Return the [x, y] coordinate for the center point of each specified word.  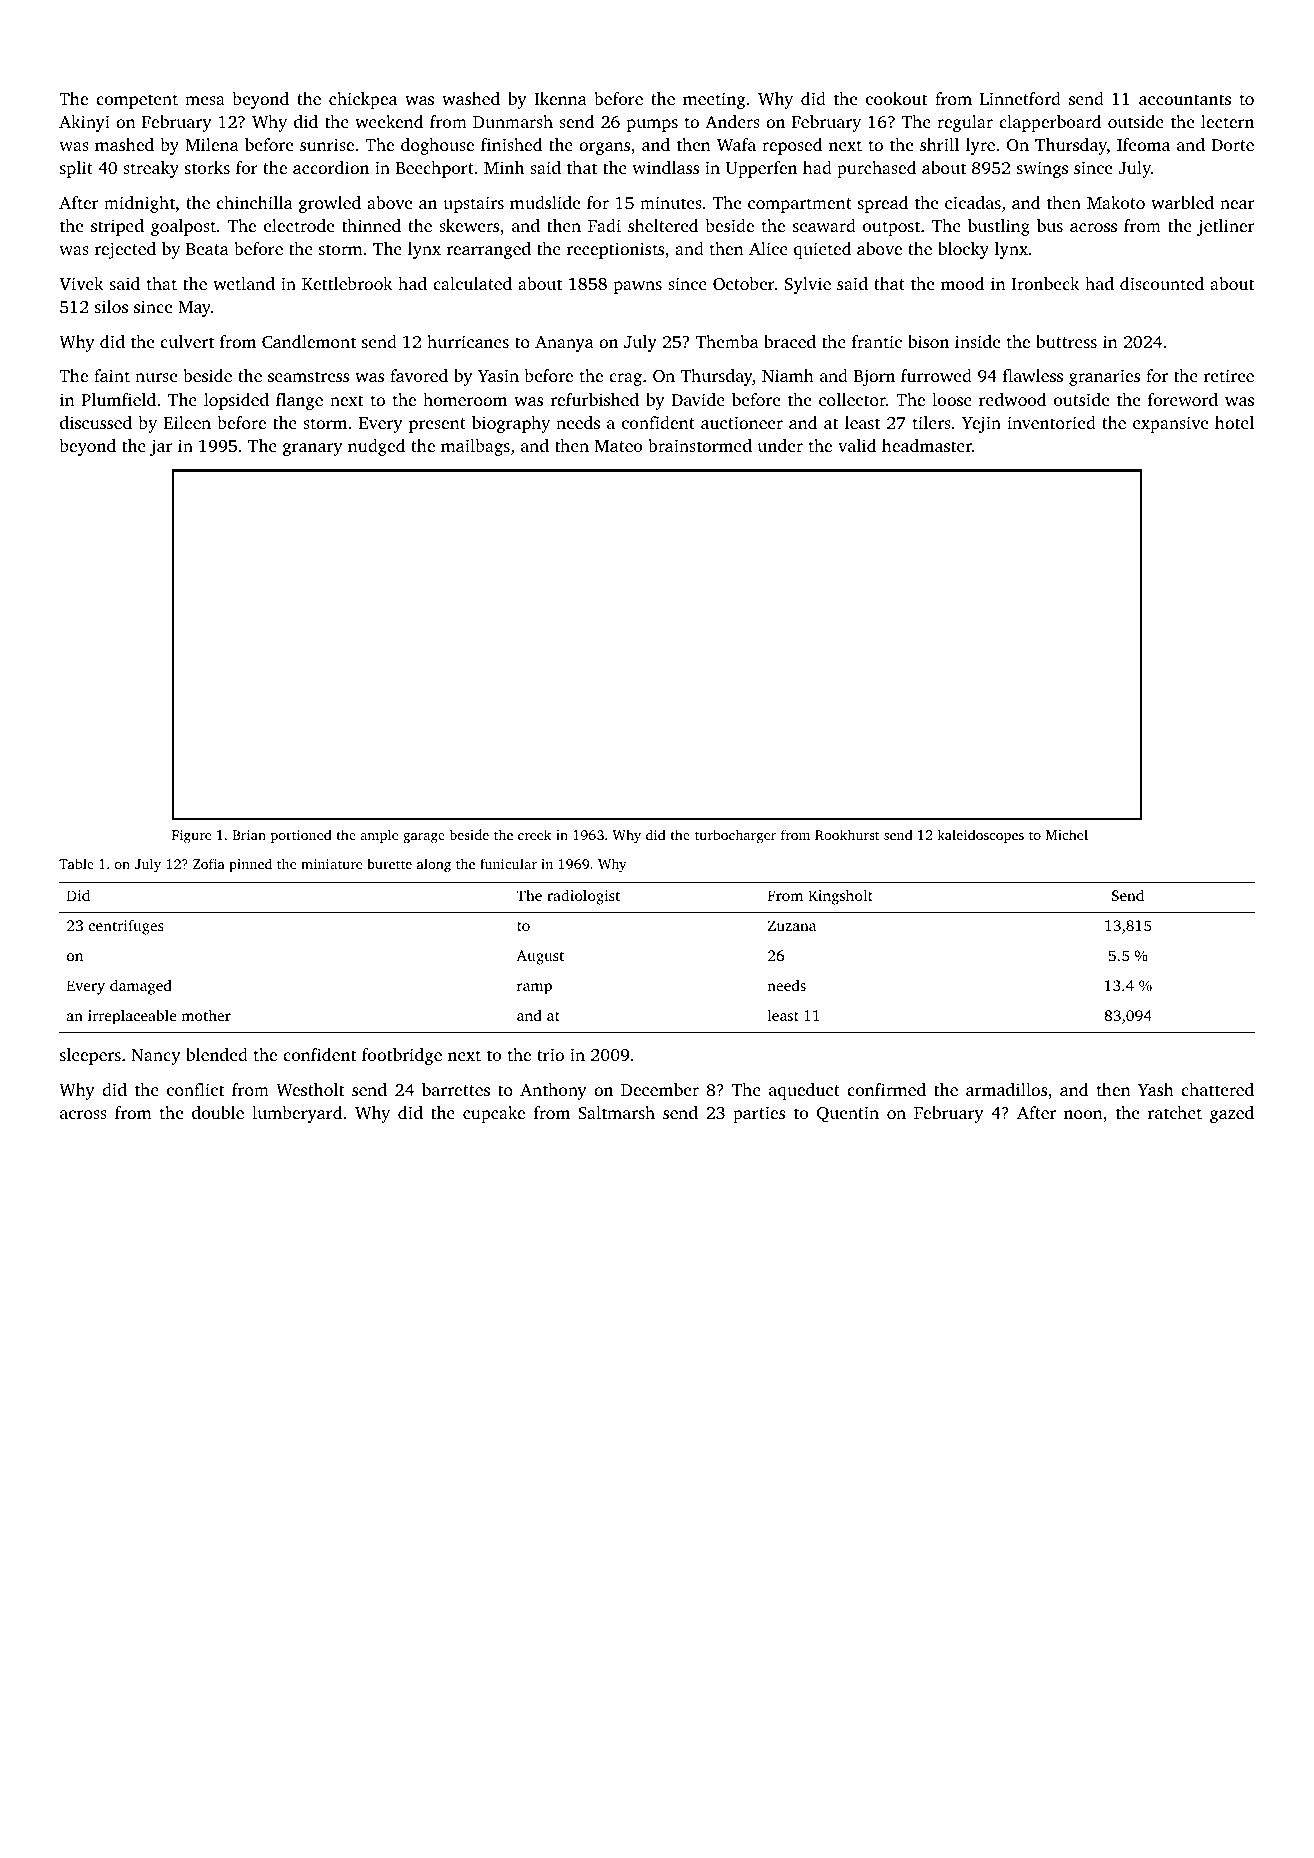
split [76, 169]
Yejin [981, 424]
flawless [1033, 375]
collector [852, 399]
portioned [301, 836]
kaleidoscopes [980, 836]
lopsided [236, 401]
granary [312, 449]
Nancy [156, 1057]
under [780, 445]
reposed [792, 146]
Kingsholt [840, 897]
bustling [999, 227]
